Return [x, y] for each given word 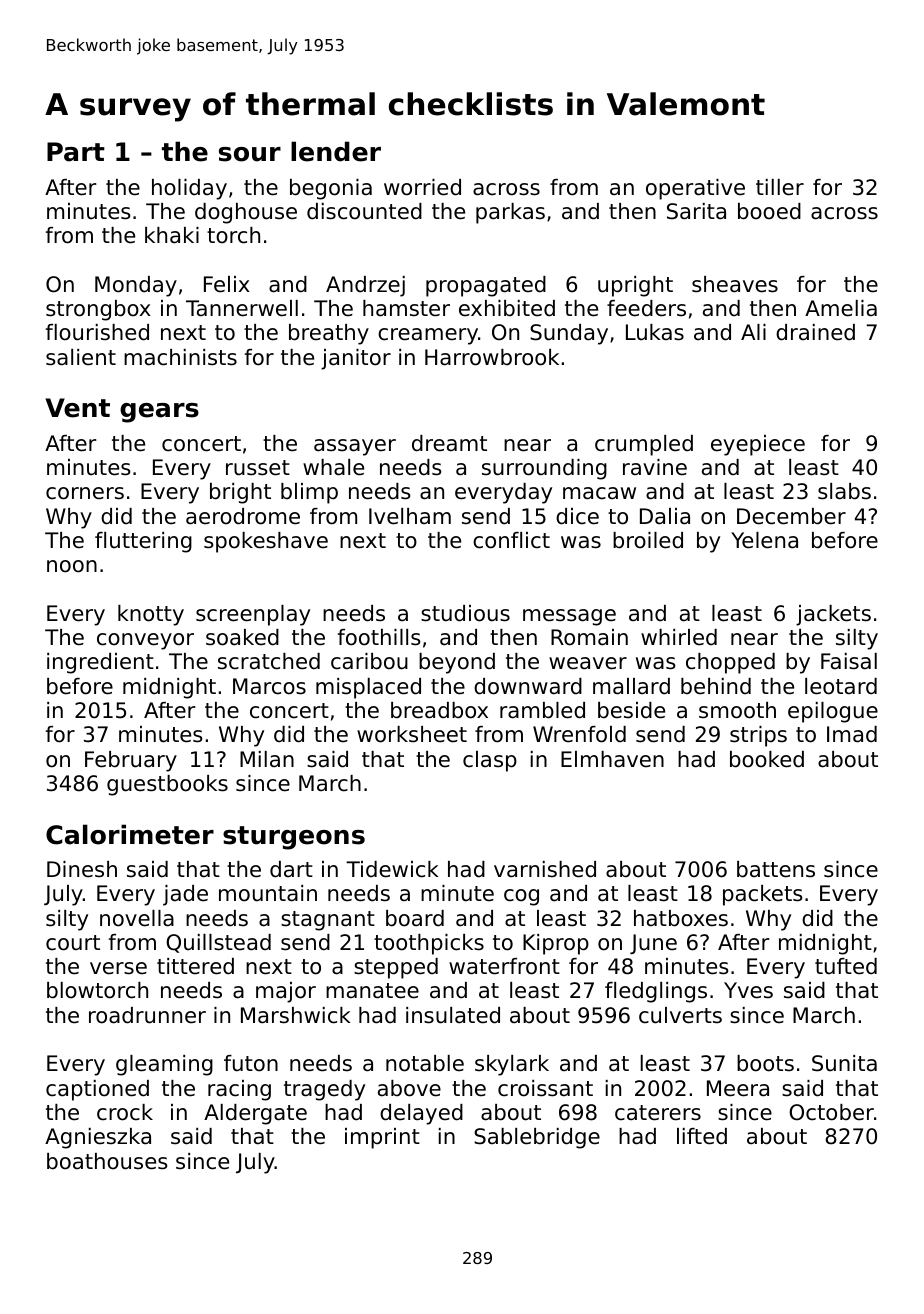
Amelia [841, 308]
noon [72, 566]
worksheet [412, 734]
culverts [680, 1015]
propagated [486, 286]
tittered [195, 966]
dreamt [449, 443]
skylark [512, 1065]
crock [125, 1112]
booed [769, 211]
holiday [189, 189]
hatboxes [681, 918]
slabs [844, 491]
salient [81, 357]
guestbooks [167, 785]
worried [422, 187]
